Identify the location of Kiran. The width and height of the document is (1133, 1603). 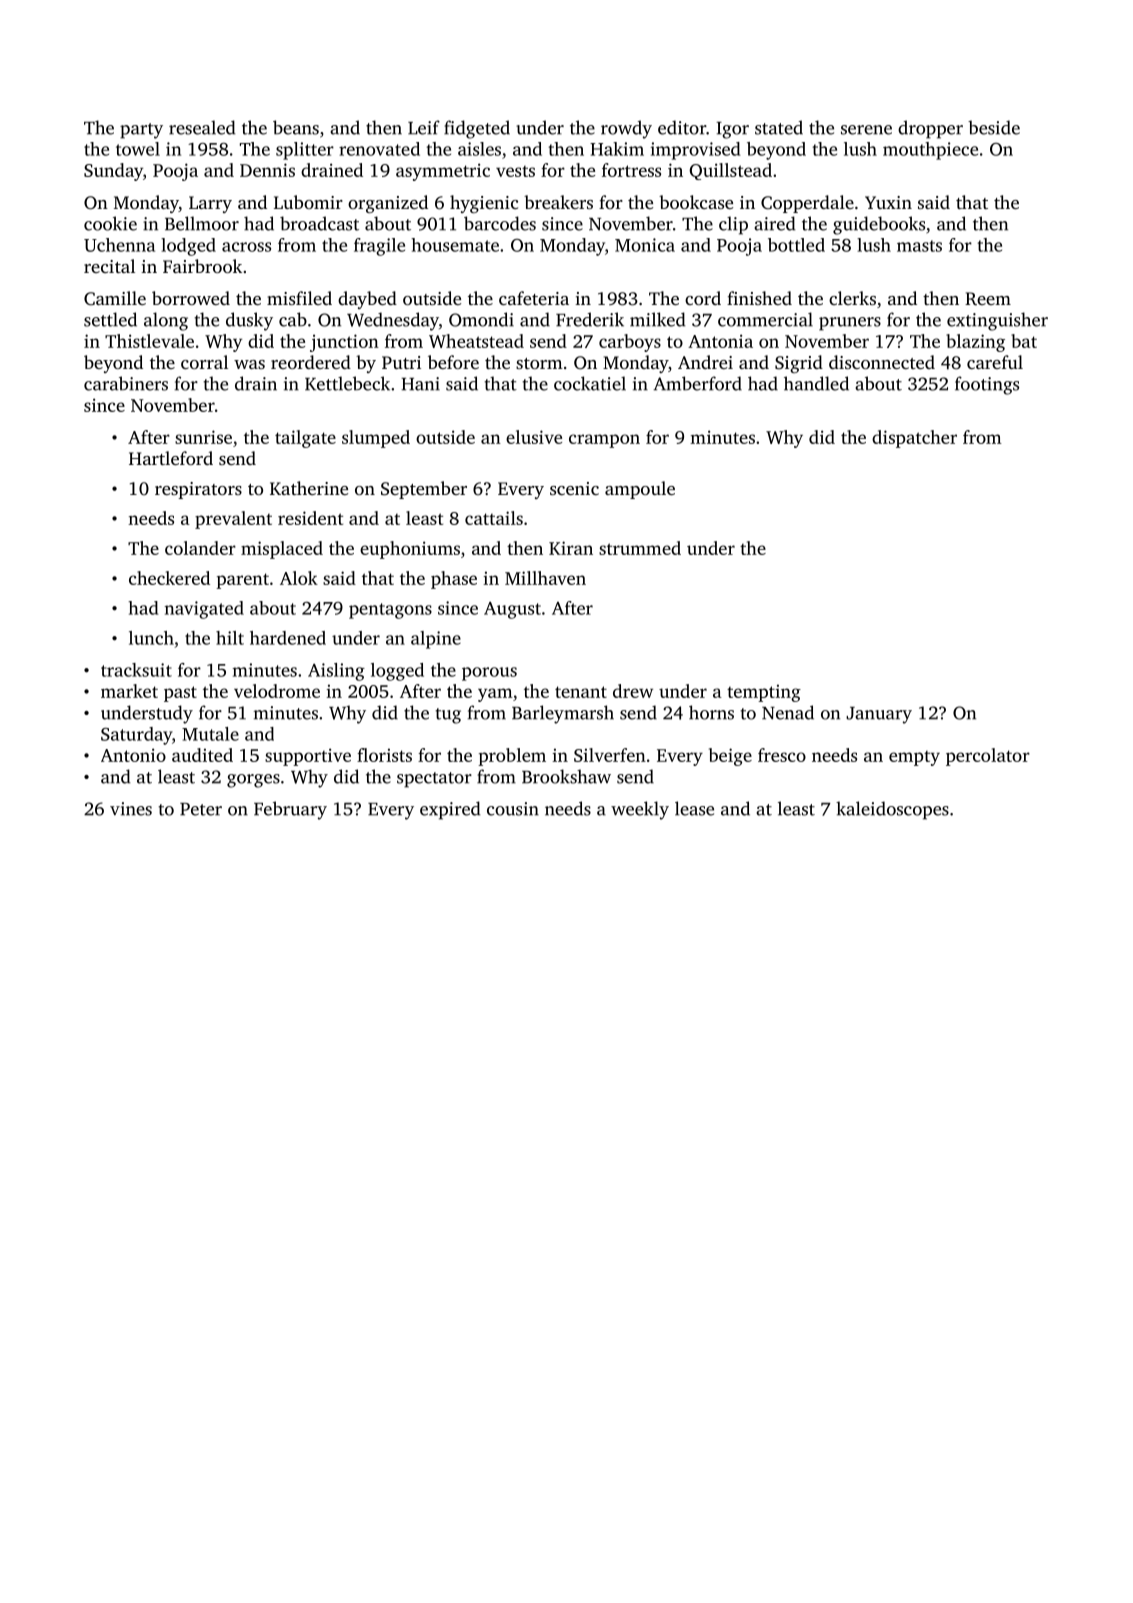
(571, 548).
